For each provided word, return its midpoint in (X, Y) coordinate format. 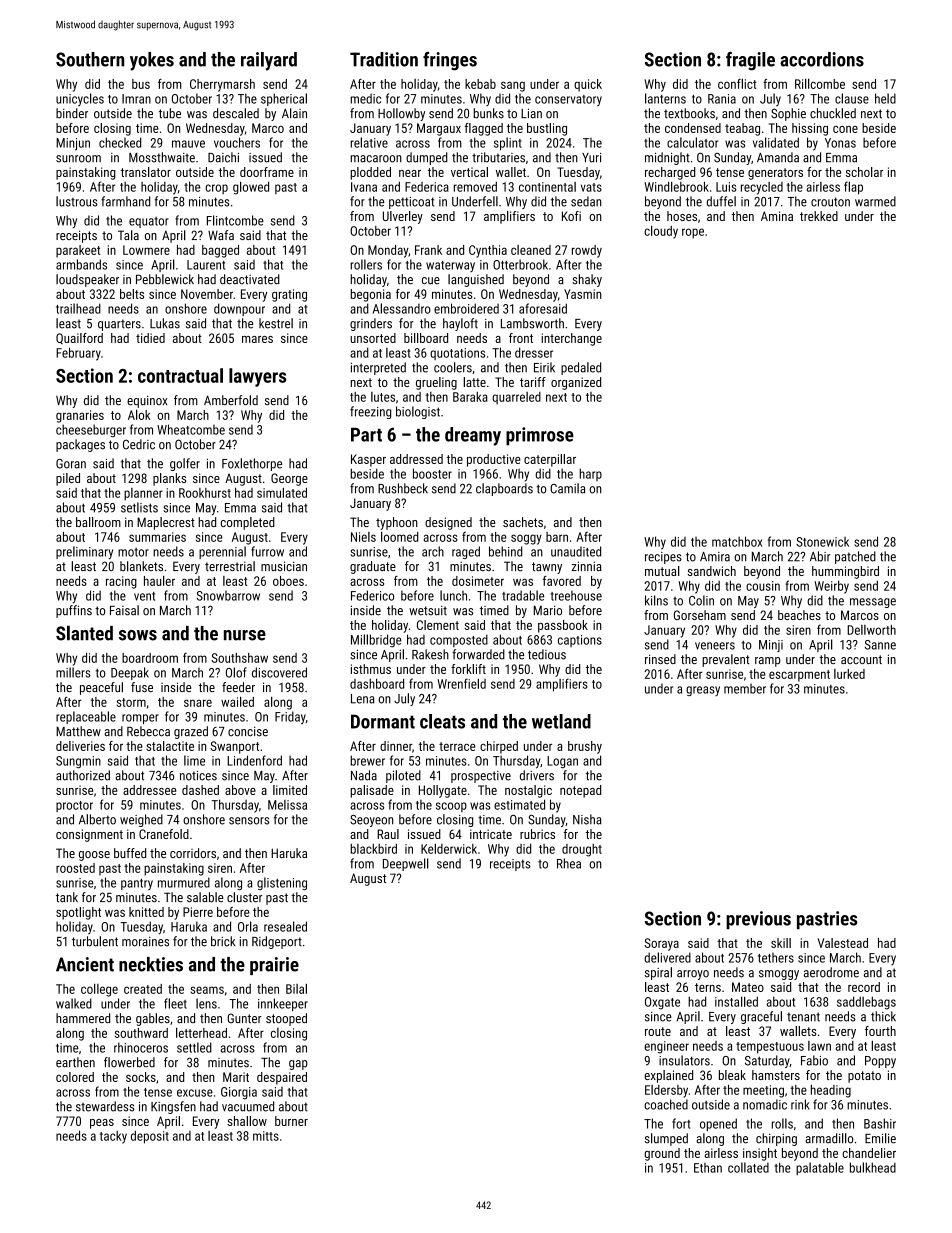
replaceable (86, 717)
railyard (269, 61)
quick (588, 85)
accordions (822, 59)
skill (781, 943)
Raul (388, 834)
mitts (266, 1136)
